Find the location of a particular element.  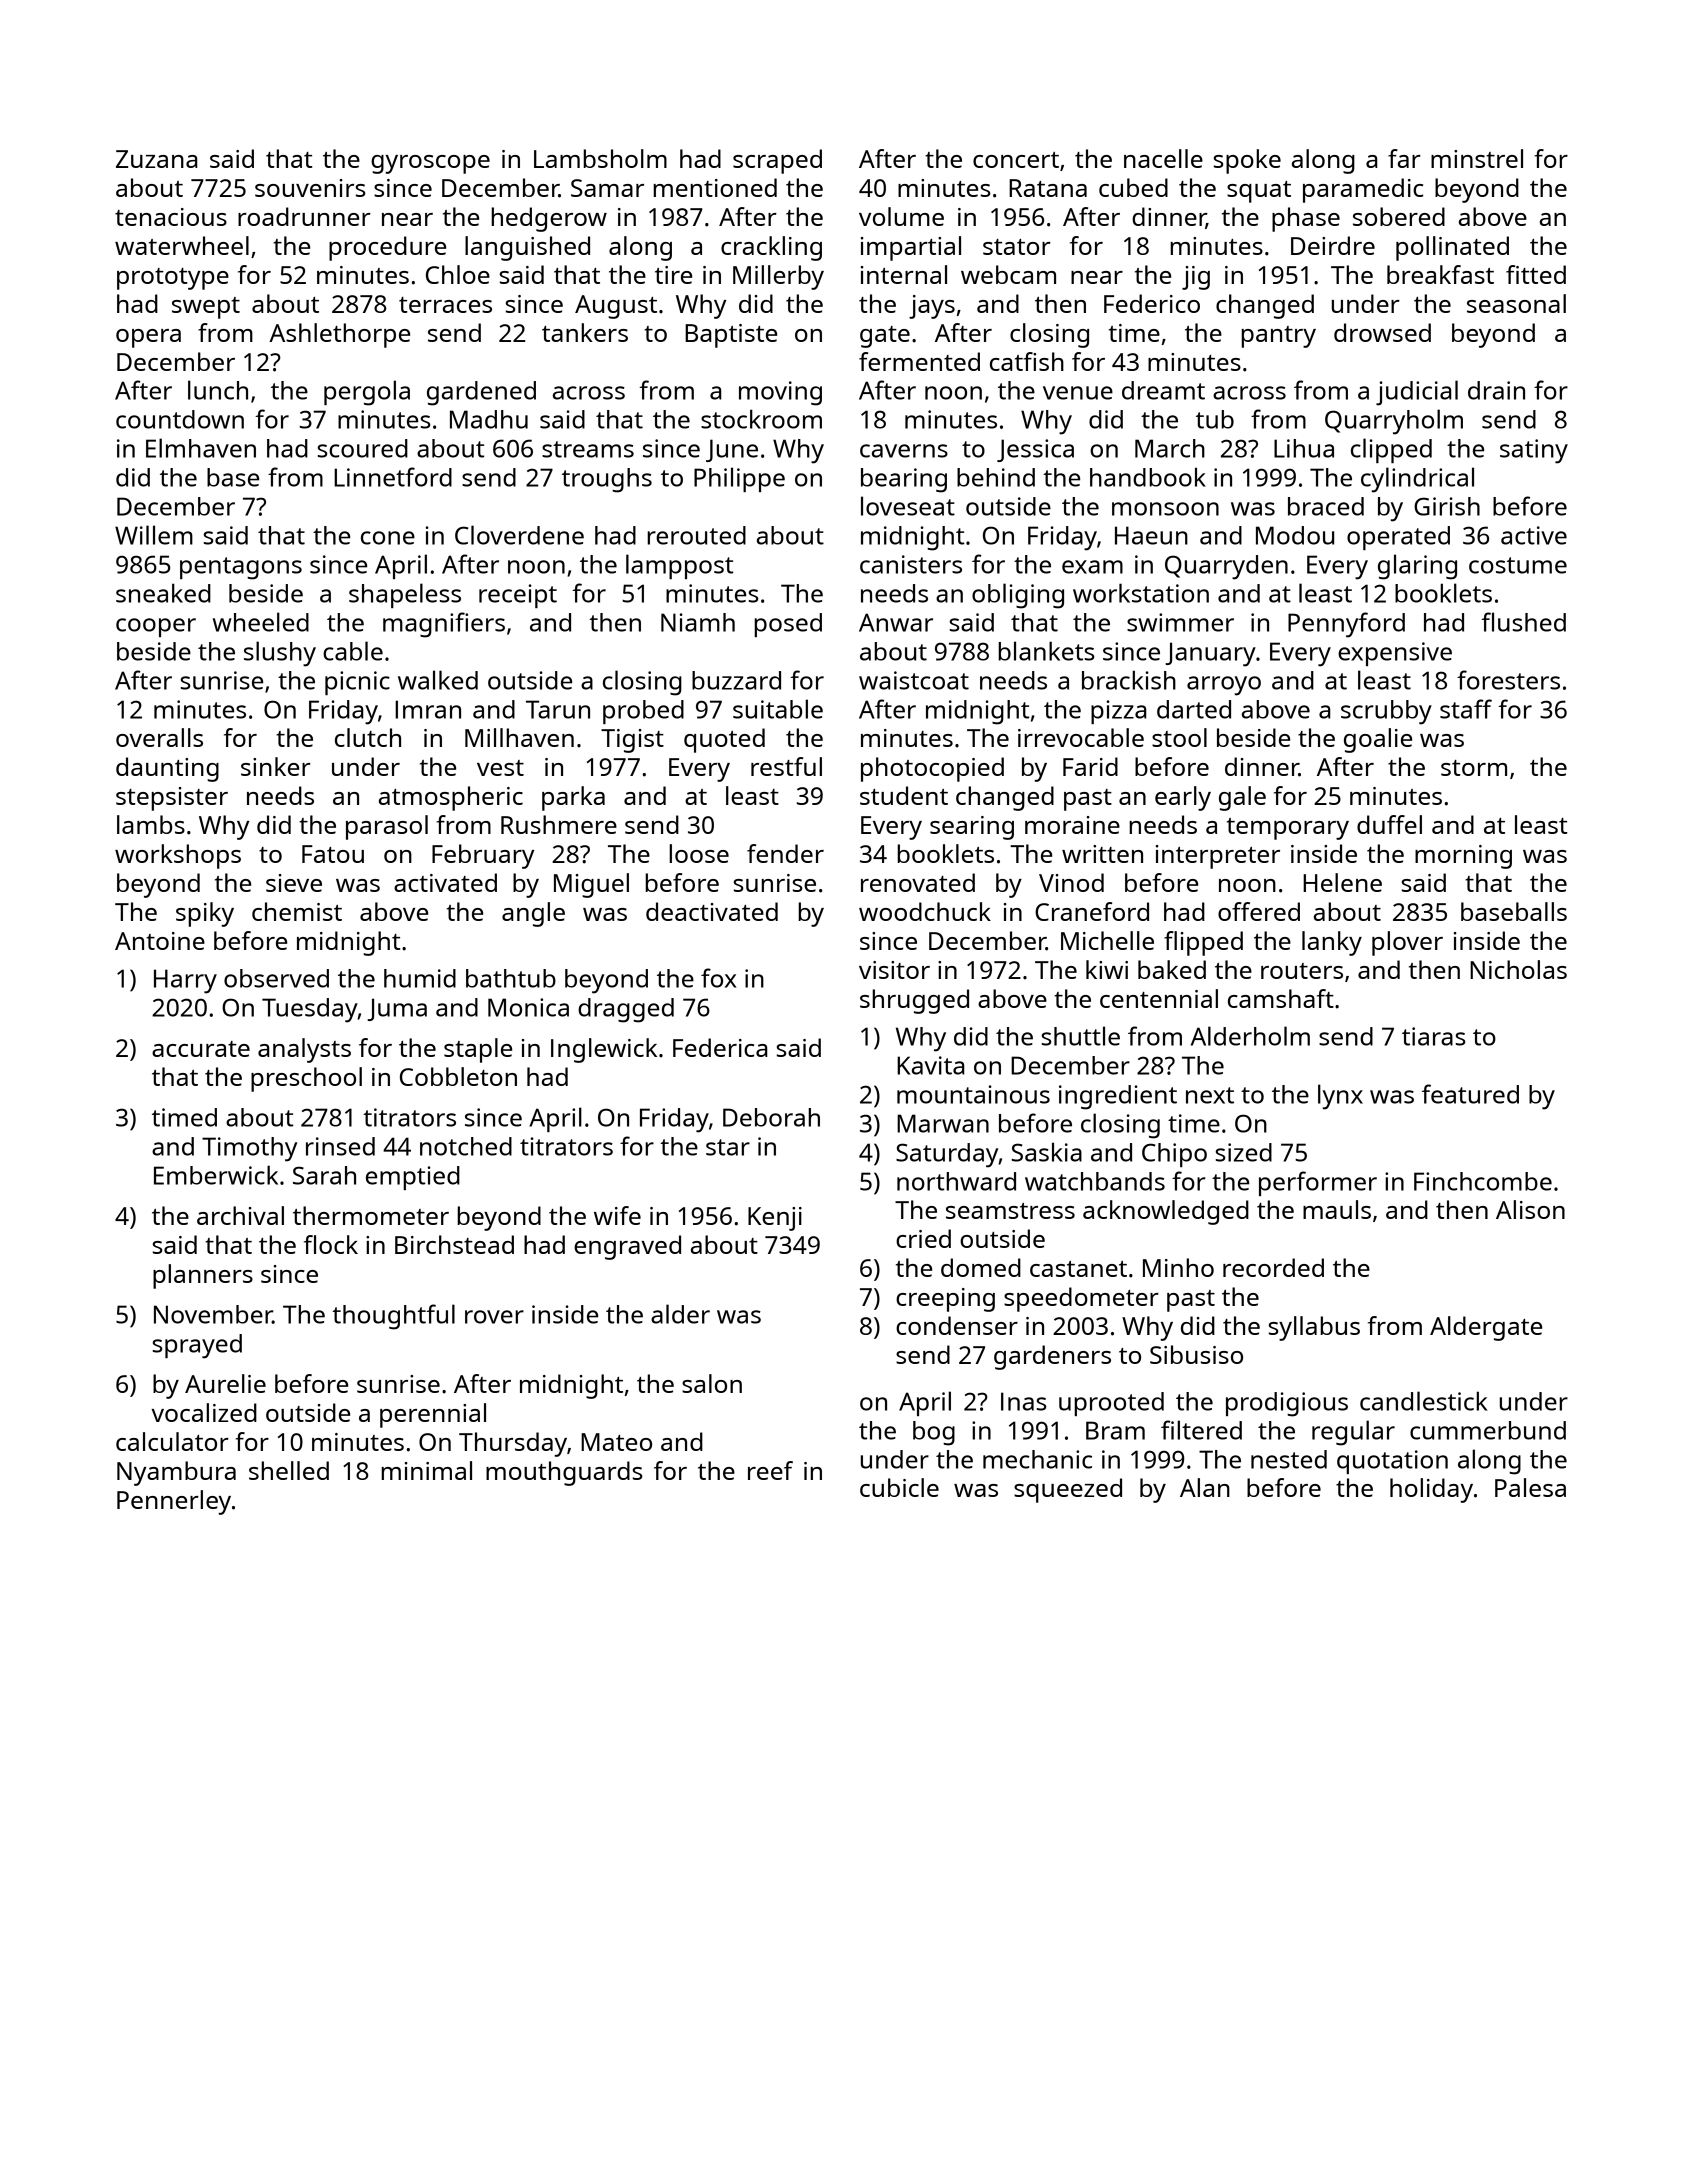

reef is located at coordinates (770, 1470).
